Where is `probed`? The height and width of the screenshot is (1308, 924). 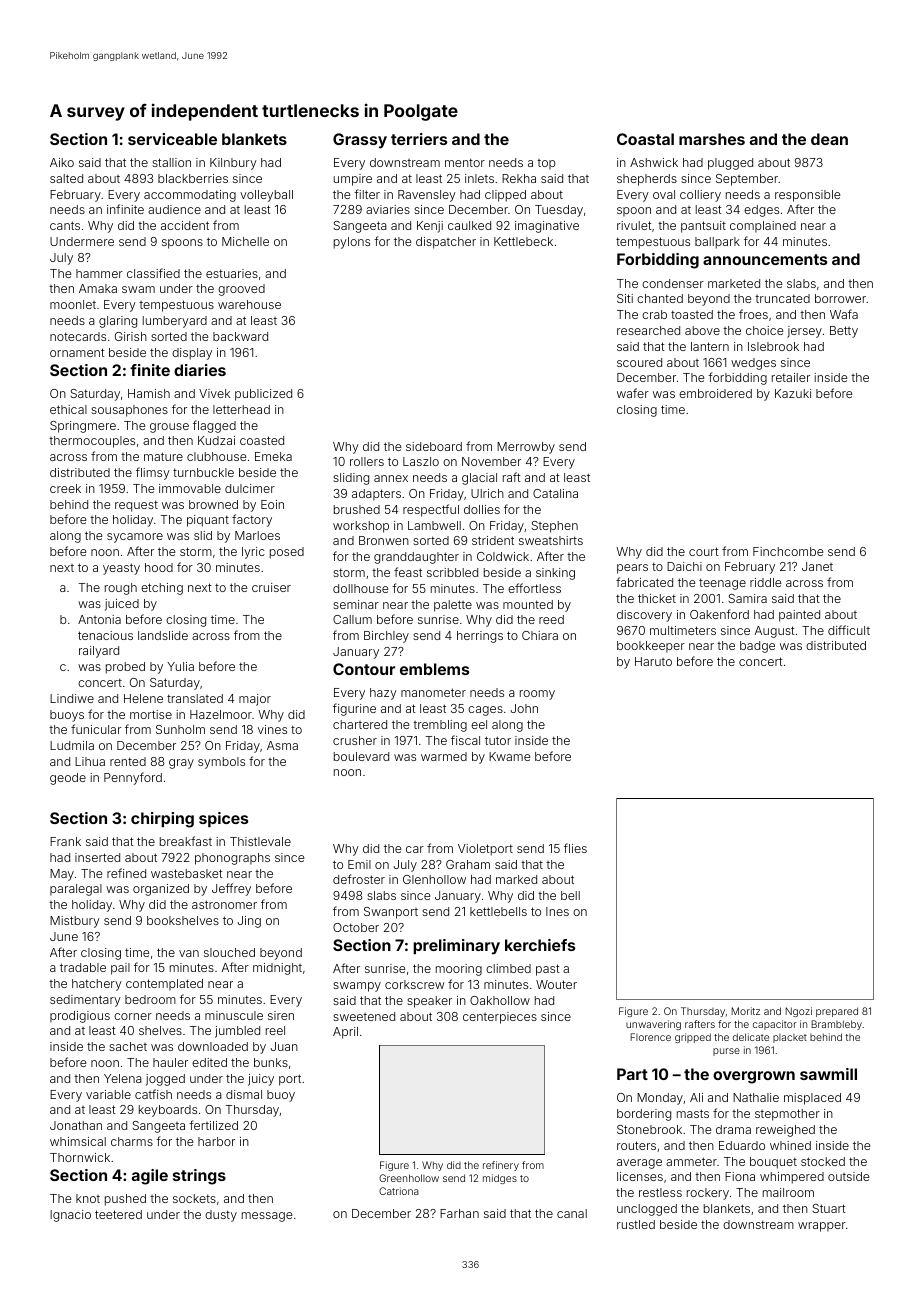 probed is located at coordinates (125, 668).
